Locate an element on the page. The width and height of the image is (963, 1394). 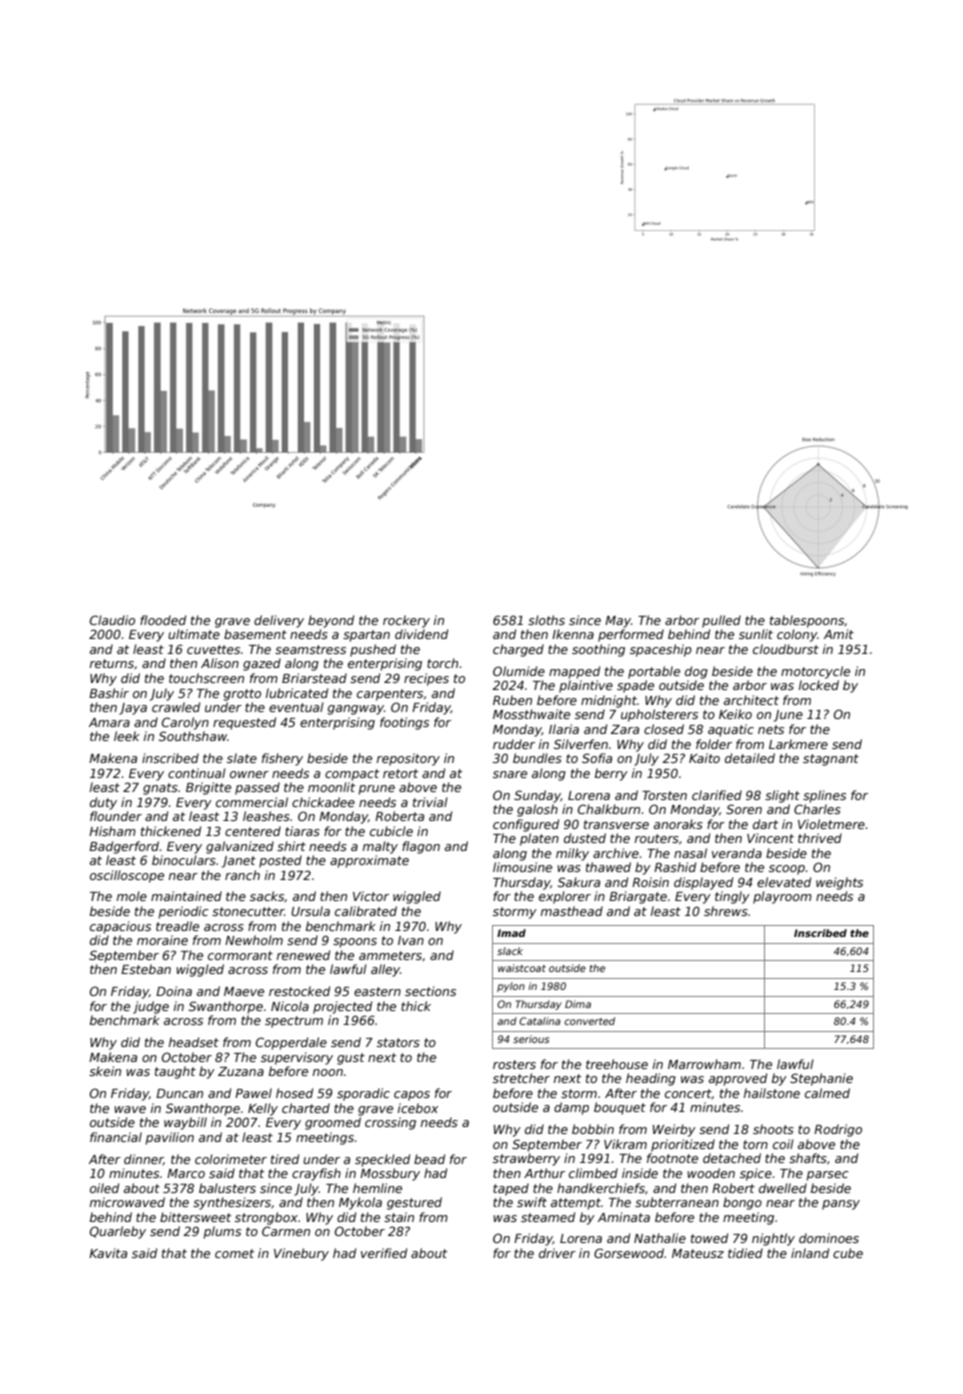
oiled is located at coordinates (104, 1188).
